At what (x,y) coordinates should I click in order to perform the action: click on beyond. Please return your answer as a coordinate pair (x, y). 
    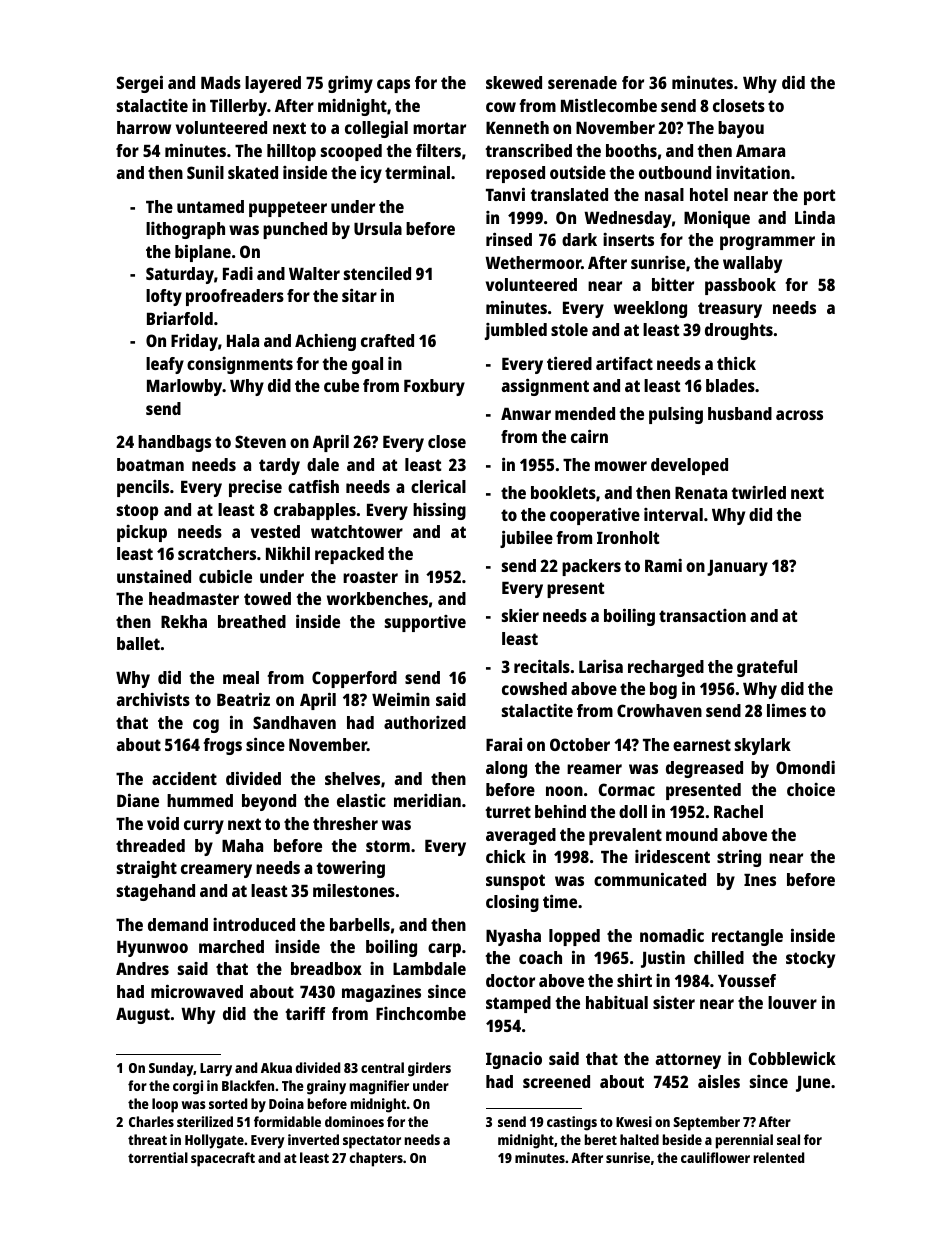
    Looking at the image, I should click on (269, 802).
